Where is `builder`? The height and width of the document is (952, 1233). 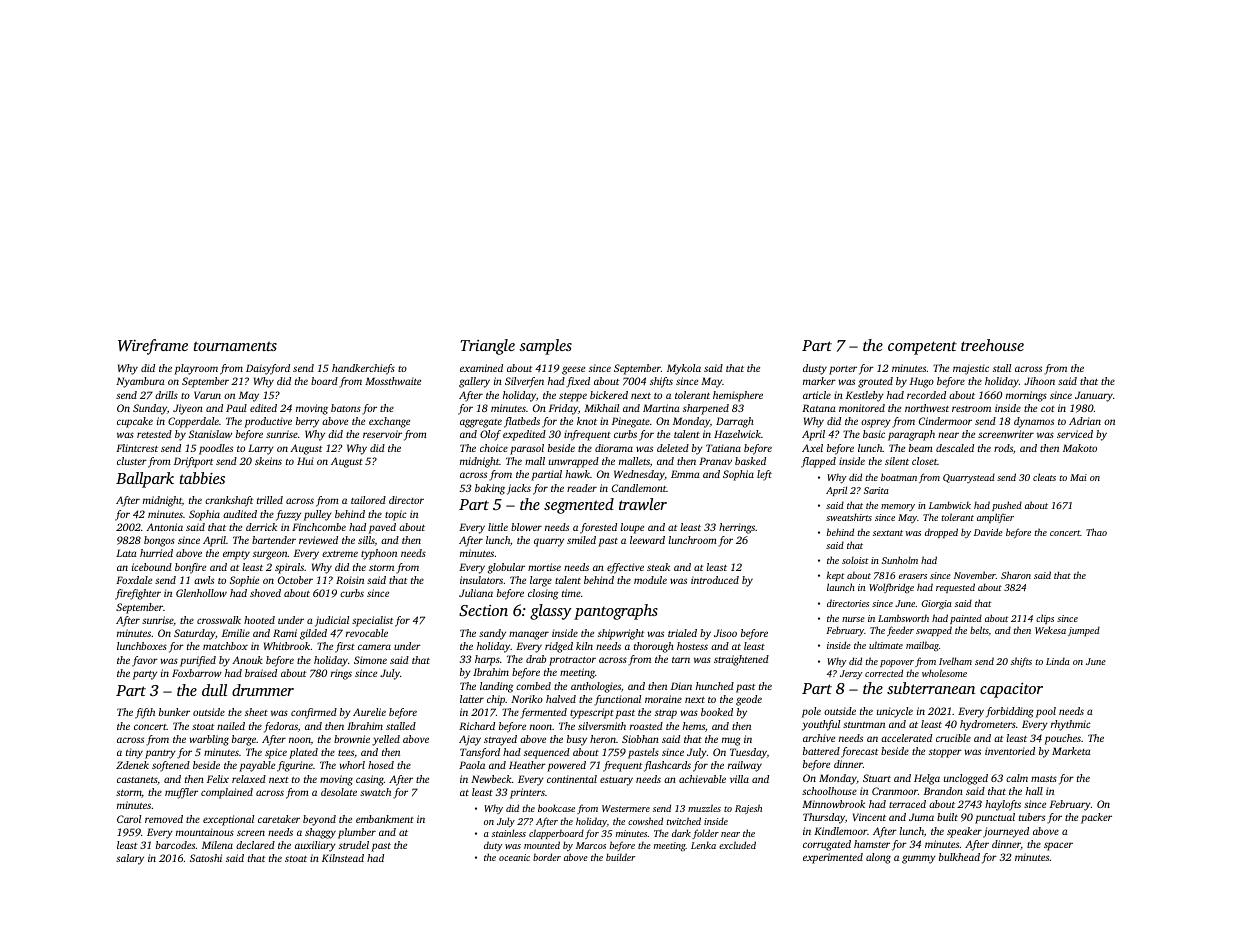 builder is located at coordinates (620, 857).
